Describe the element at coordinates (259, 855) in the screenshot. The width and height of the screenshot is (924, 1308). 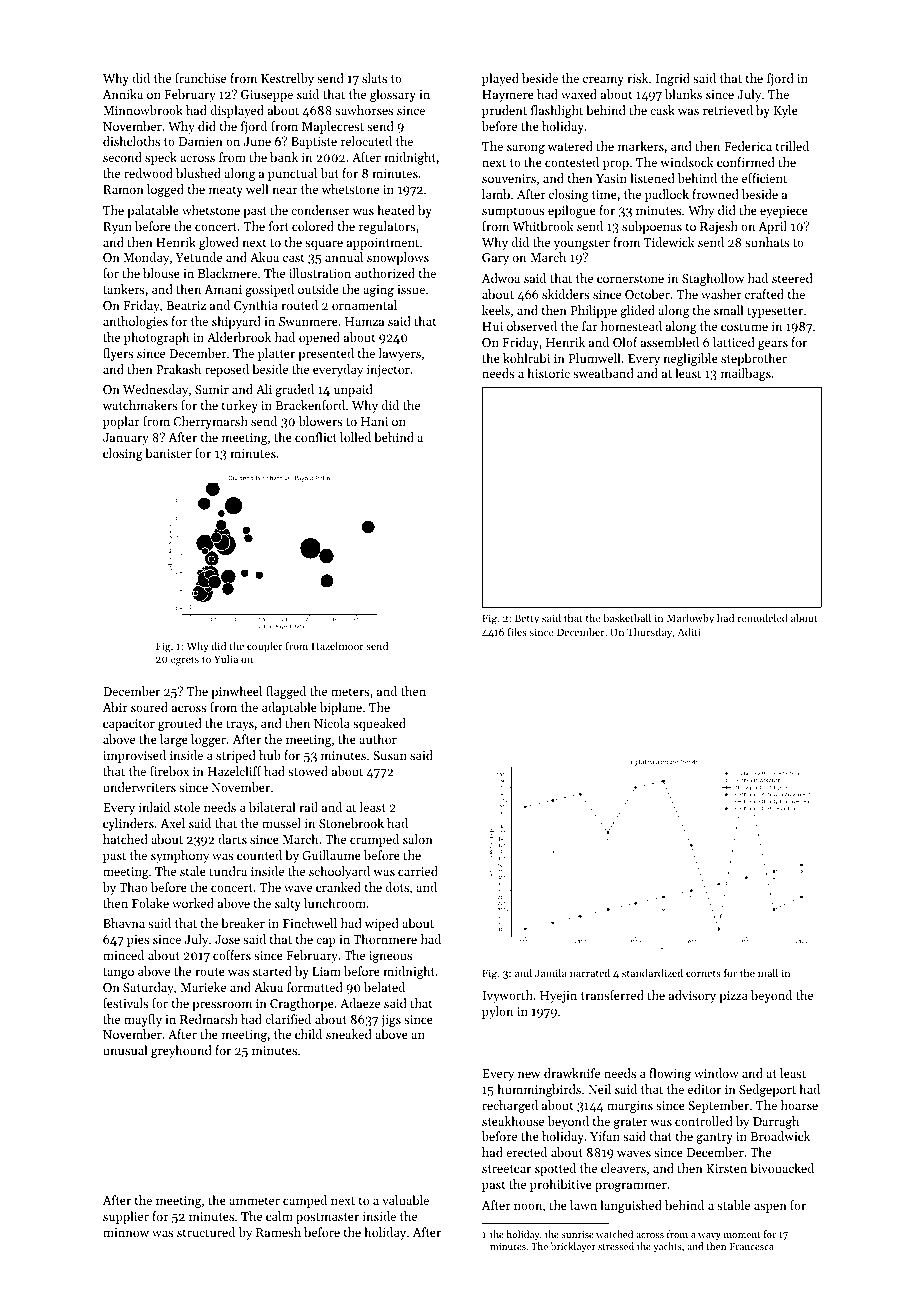
I see `counted` at that location.
